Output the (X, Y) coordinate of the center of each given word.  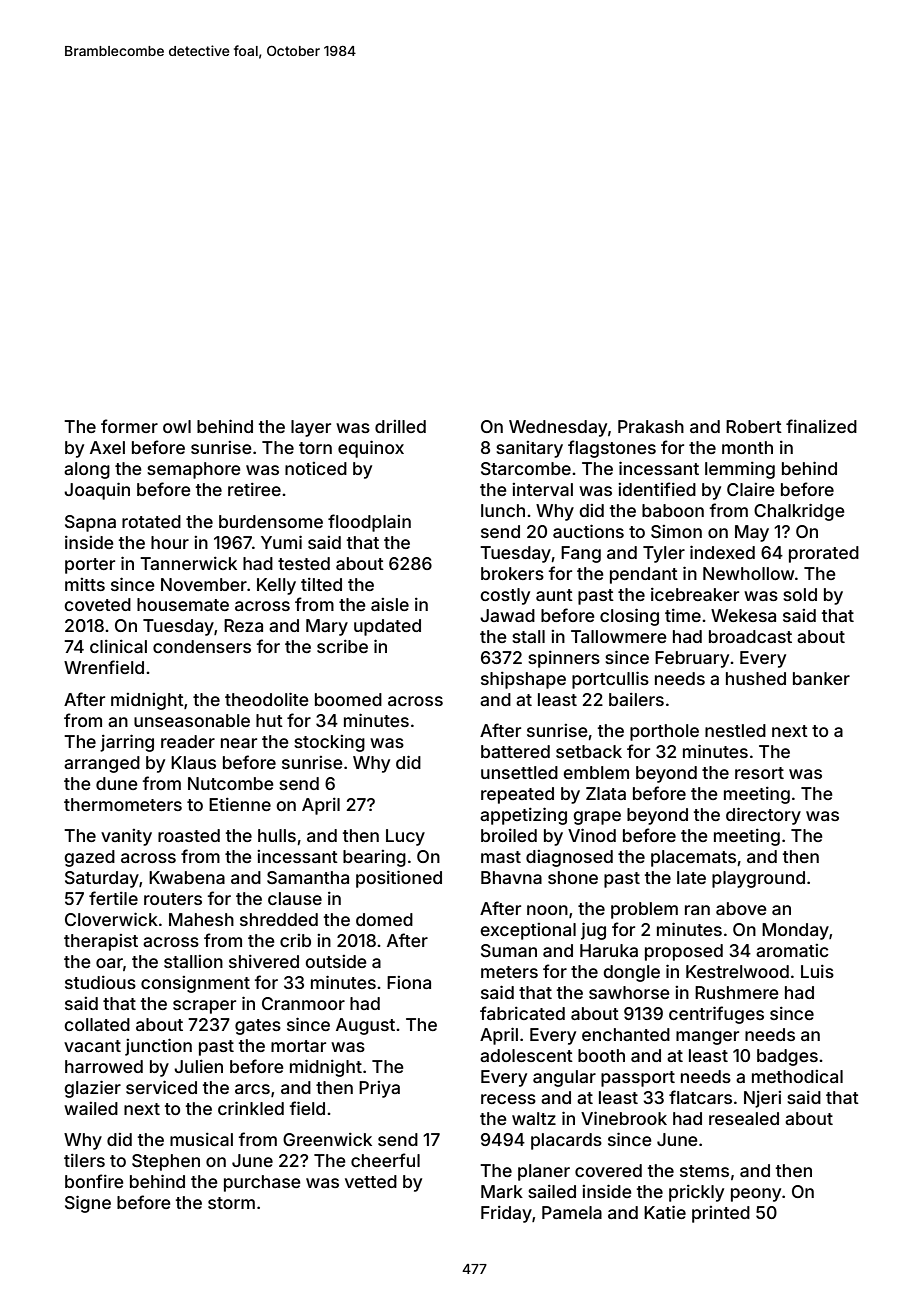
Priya (379, 1089)
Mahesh (201, 919)
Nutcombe (231, 783)
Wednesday (558, 428)
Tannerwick (188, 563)
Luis (817, 971)
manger (707, 1038)
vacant (92, 1046)
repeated (517, 795)
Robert (754, 426)
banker (821, 678)
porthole (664, 732)
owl (177, 426)
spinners (564, 659)
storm (231, 1203)
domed (384, 919)
